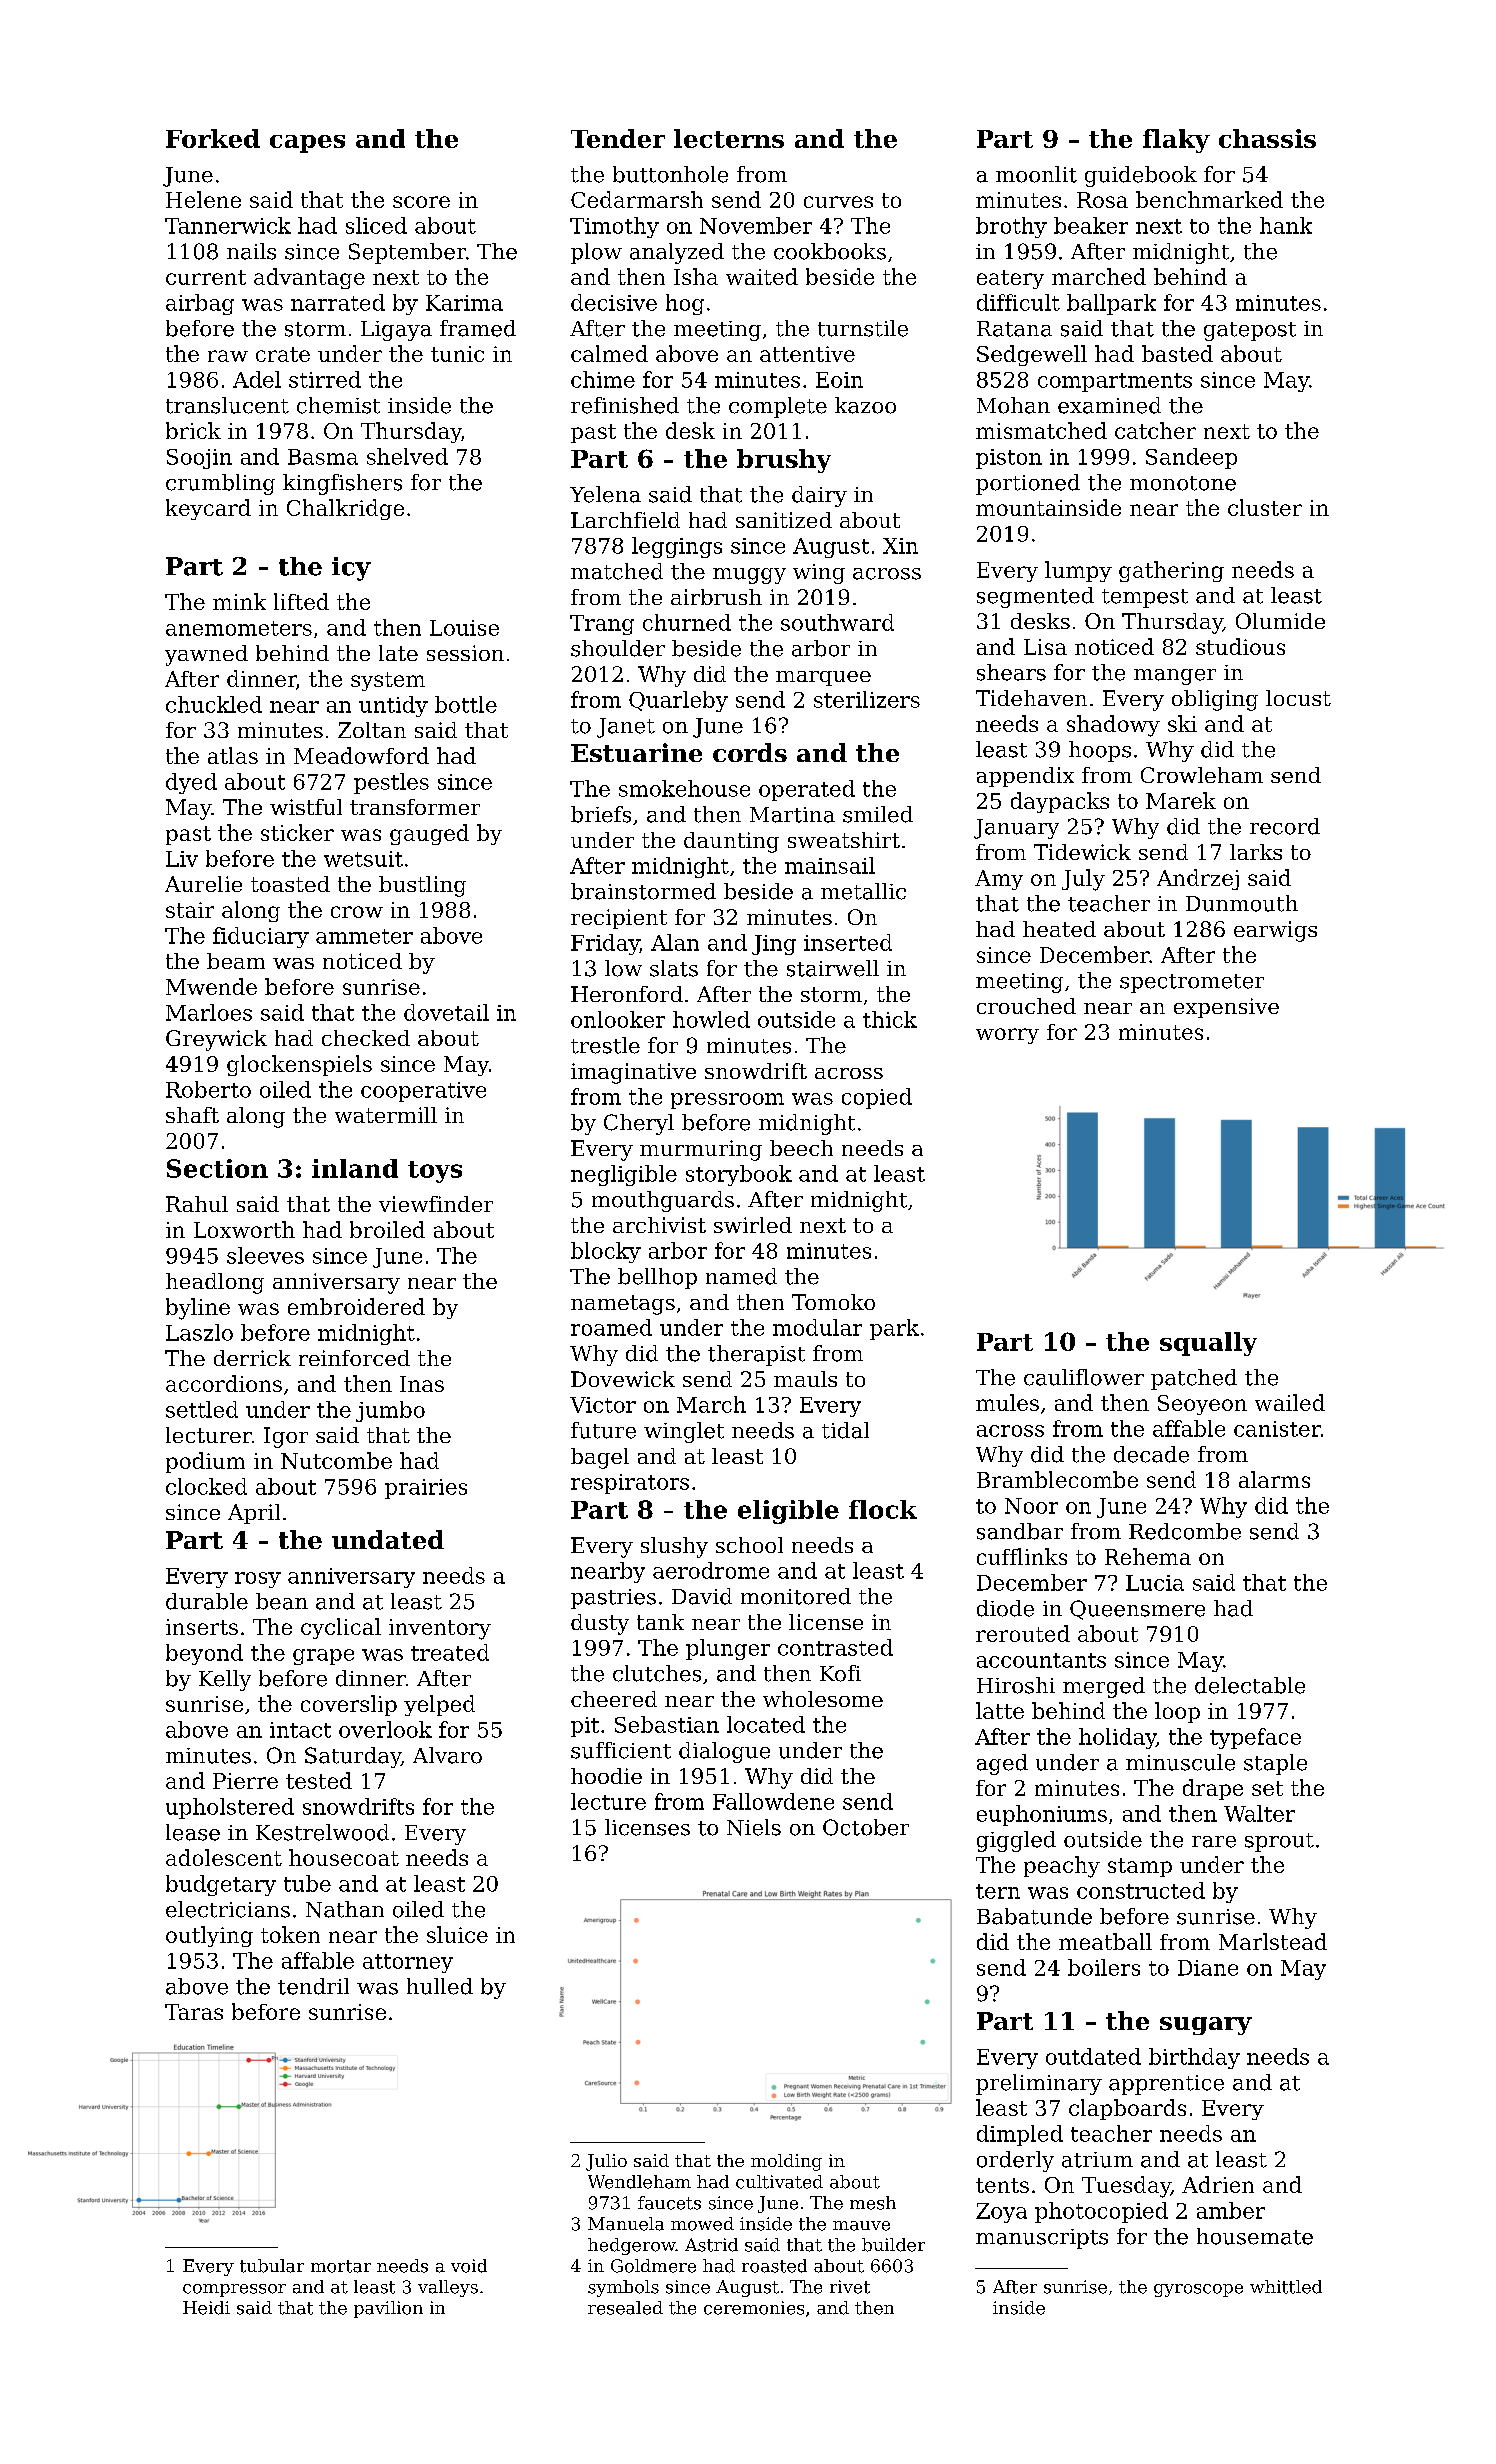 This screenshot has height=2464, width=1496. Describe the element at coordinates (225, 1680) in the screenshot. I see `Kelly` at that location.
